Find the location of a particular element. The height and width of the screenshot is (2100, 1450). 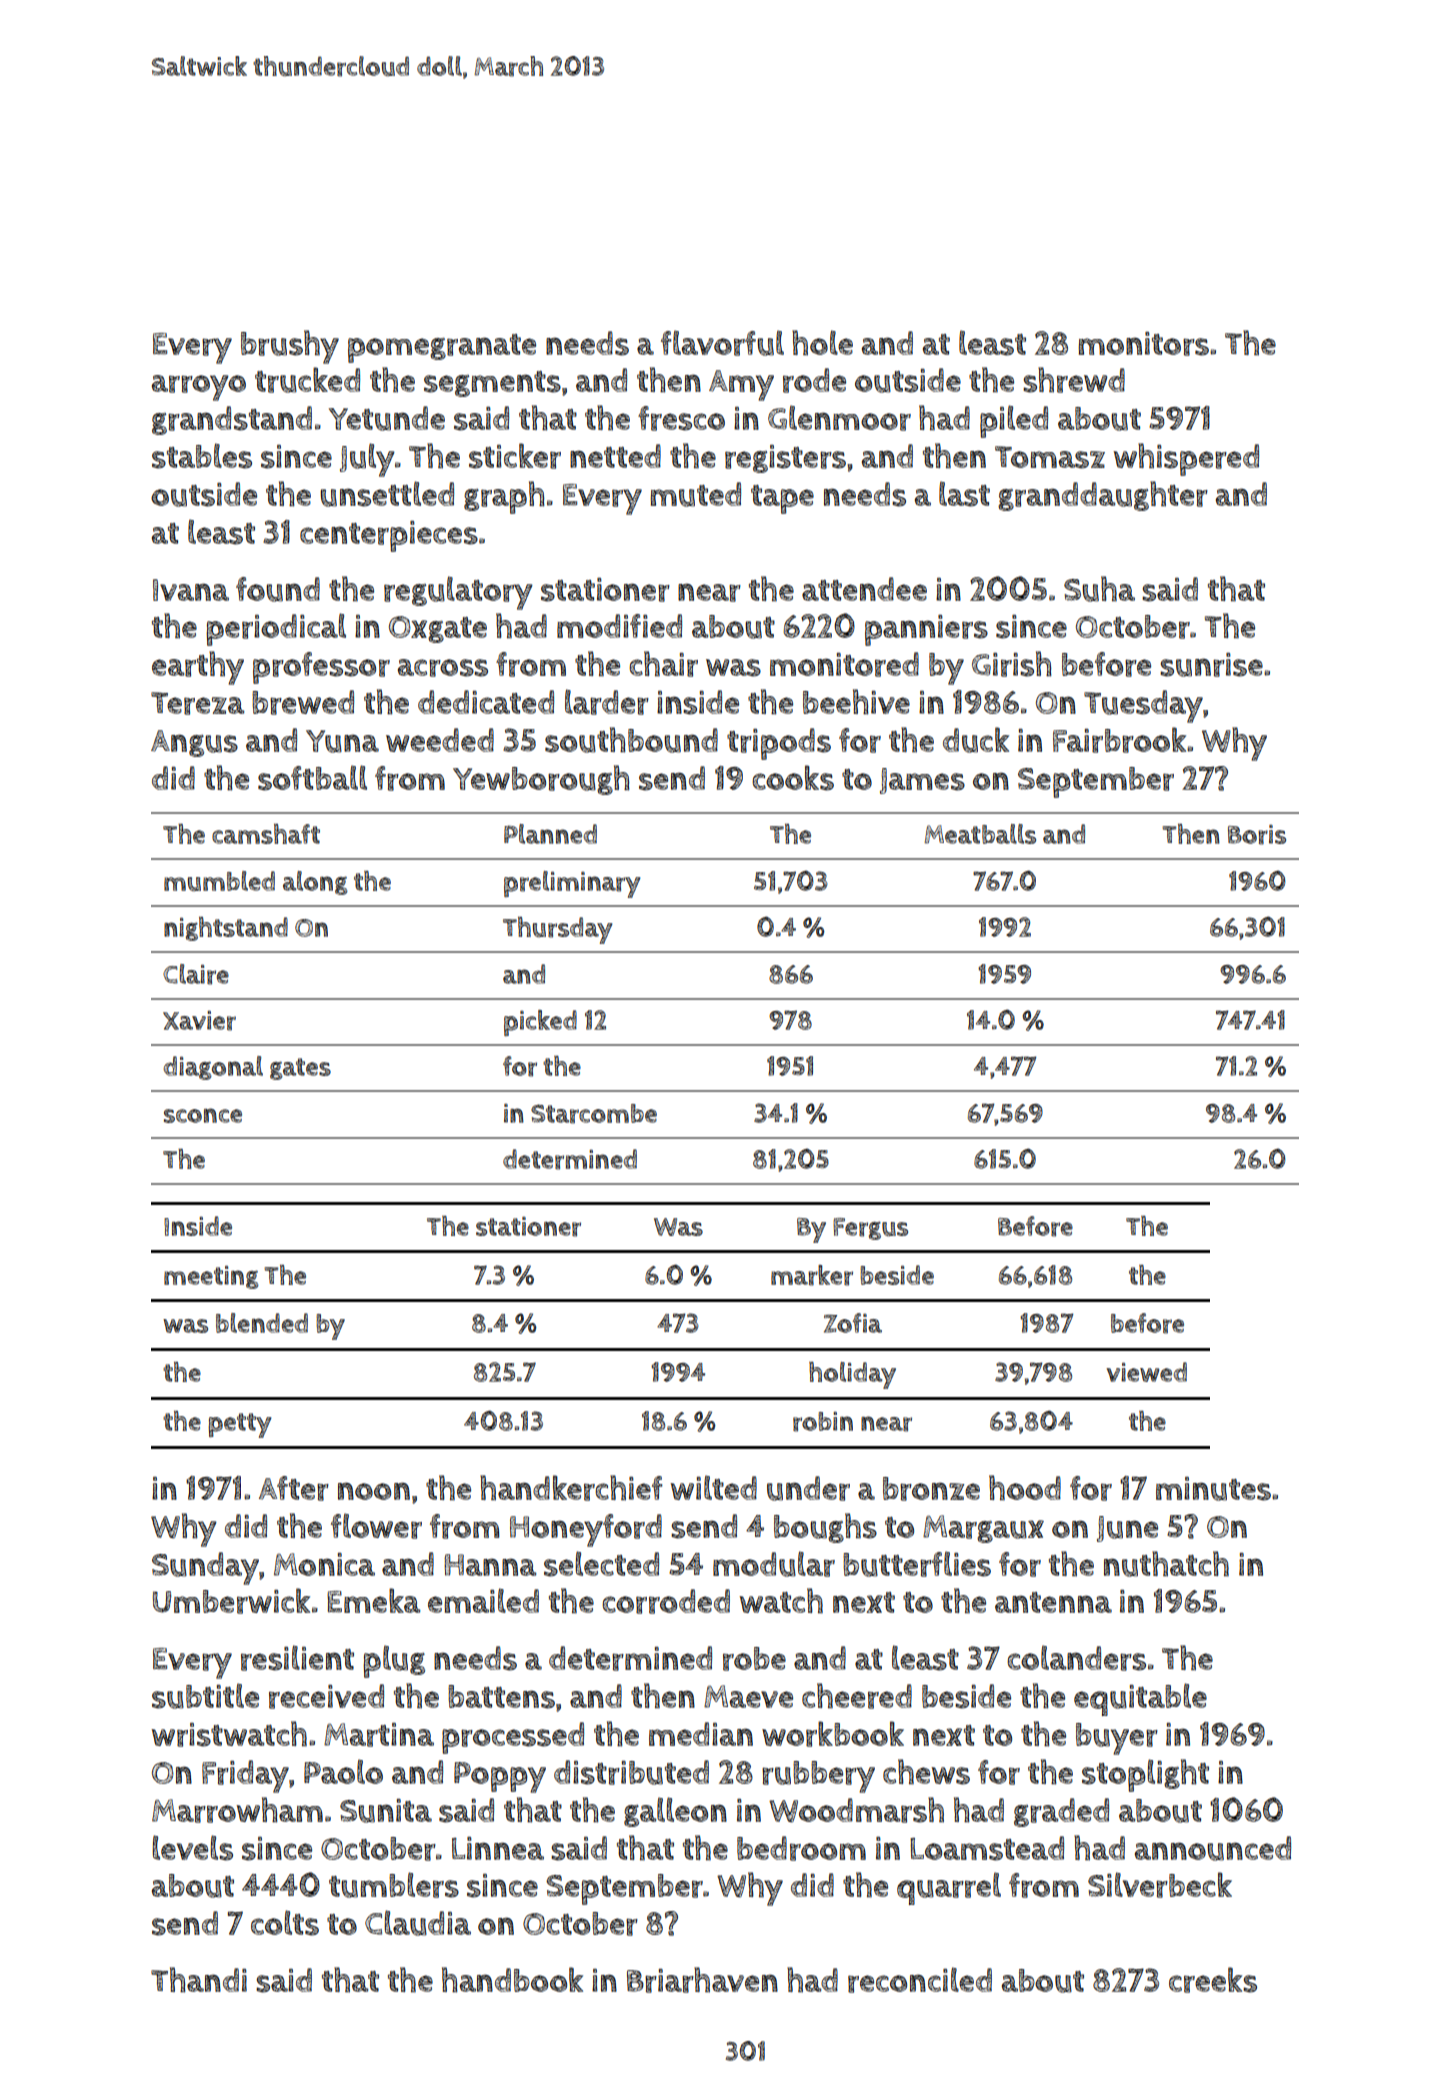

emailed is located at coordinates (483, 1600).
